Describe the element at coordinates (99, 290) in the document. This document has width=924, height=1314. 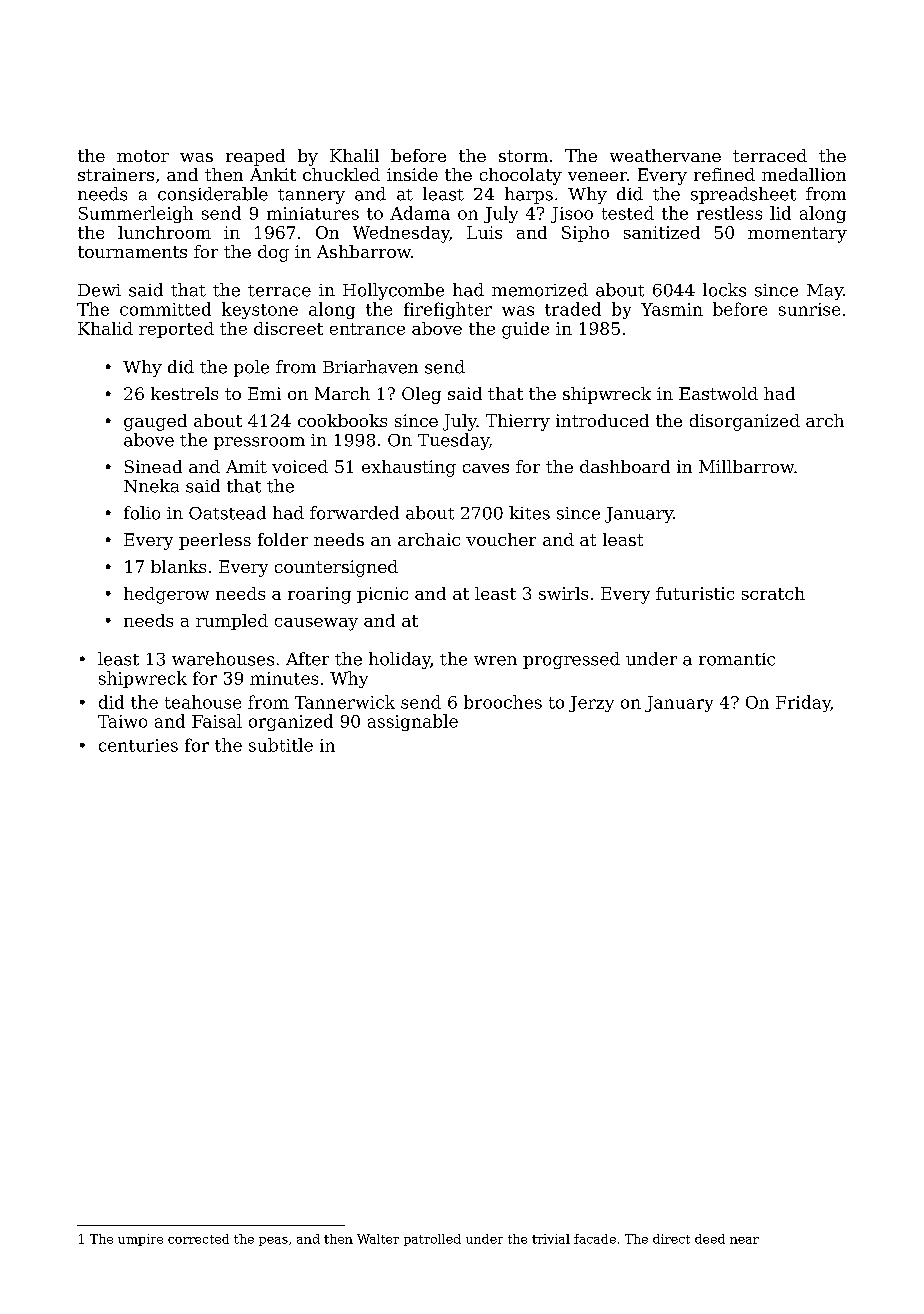
I see `Dewi` at that location.
